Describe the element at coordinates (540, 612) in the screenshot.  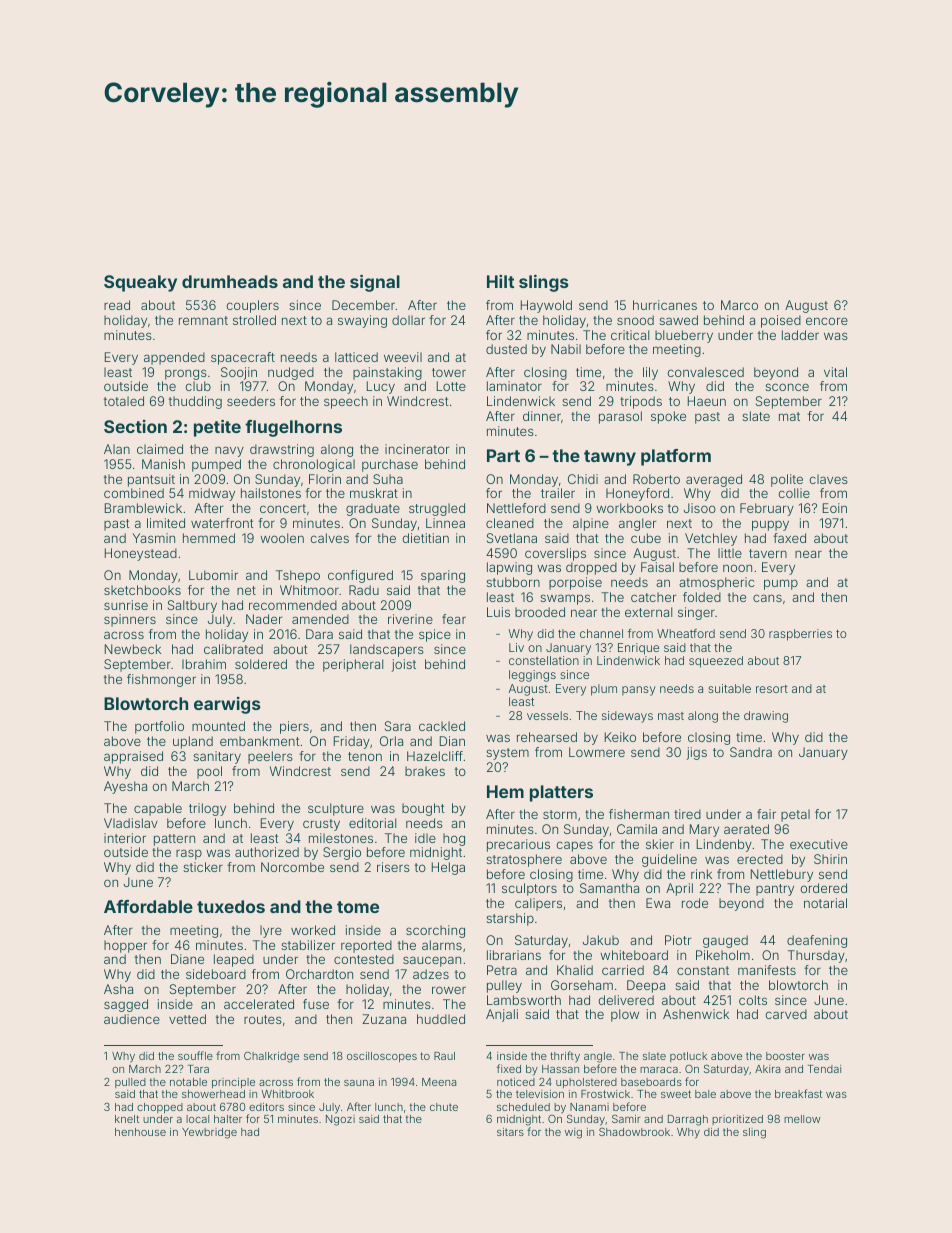
I see `brooded` at that location.
